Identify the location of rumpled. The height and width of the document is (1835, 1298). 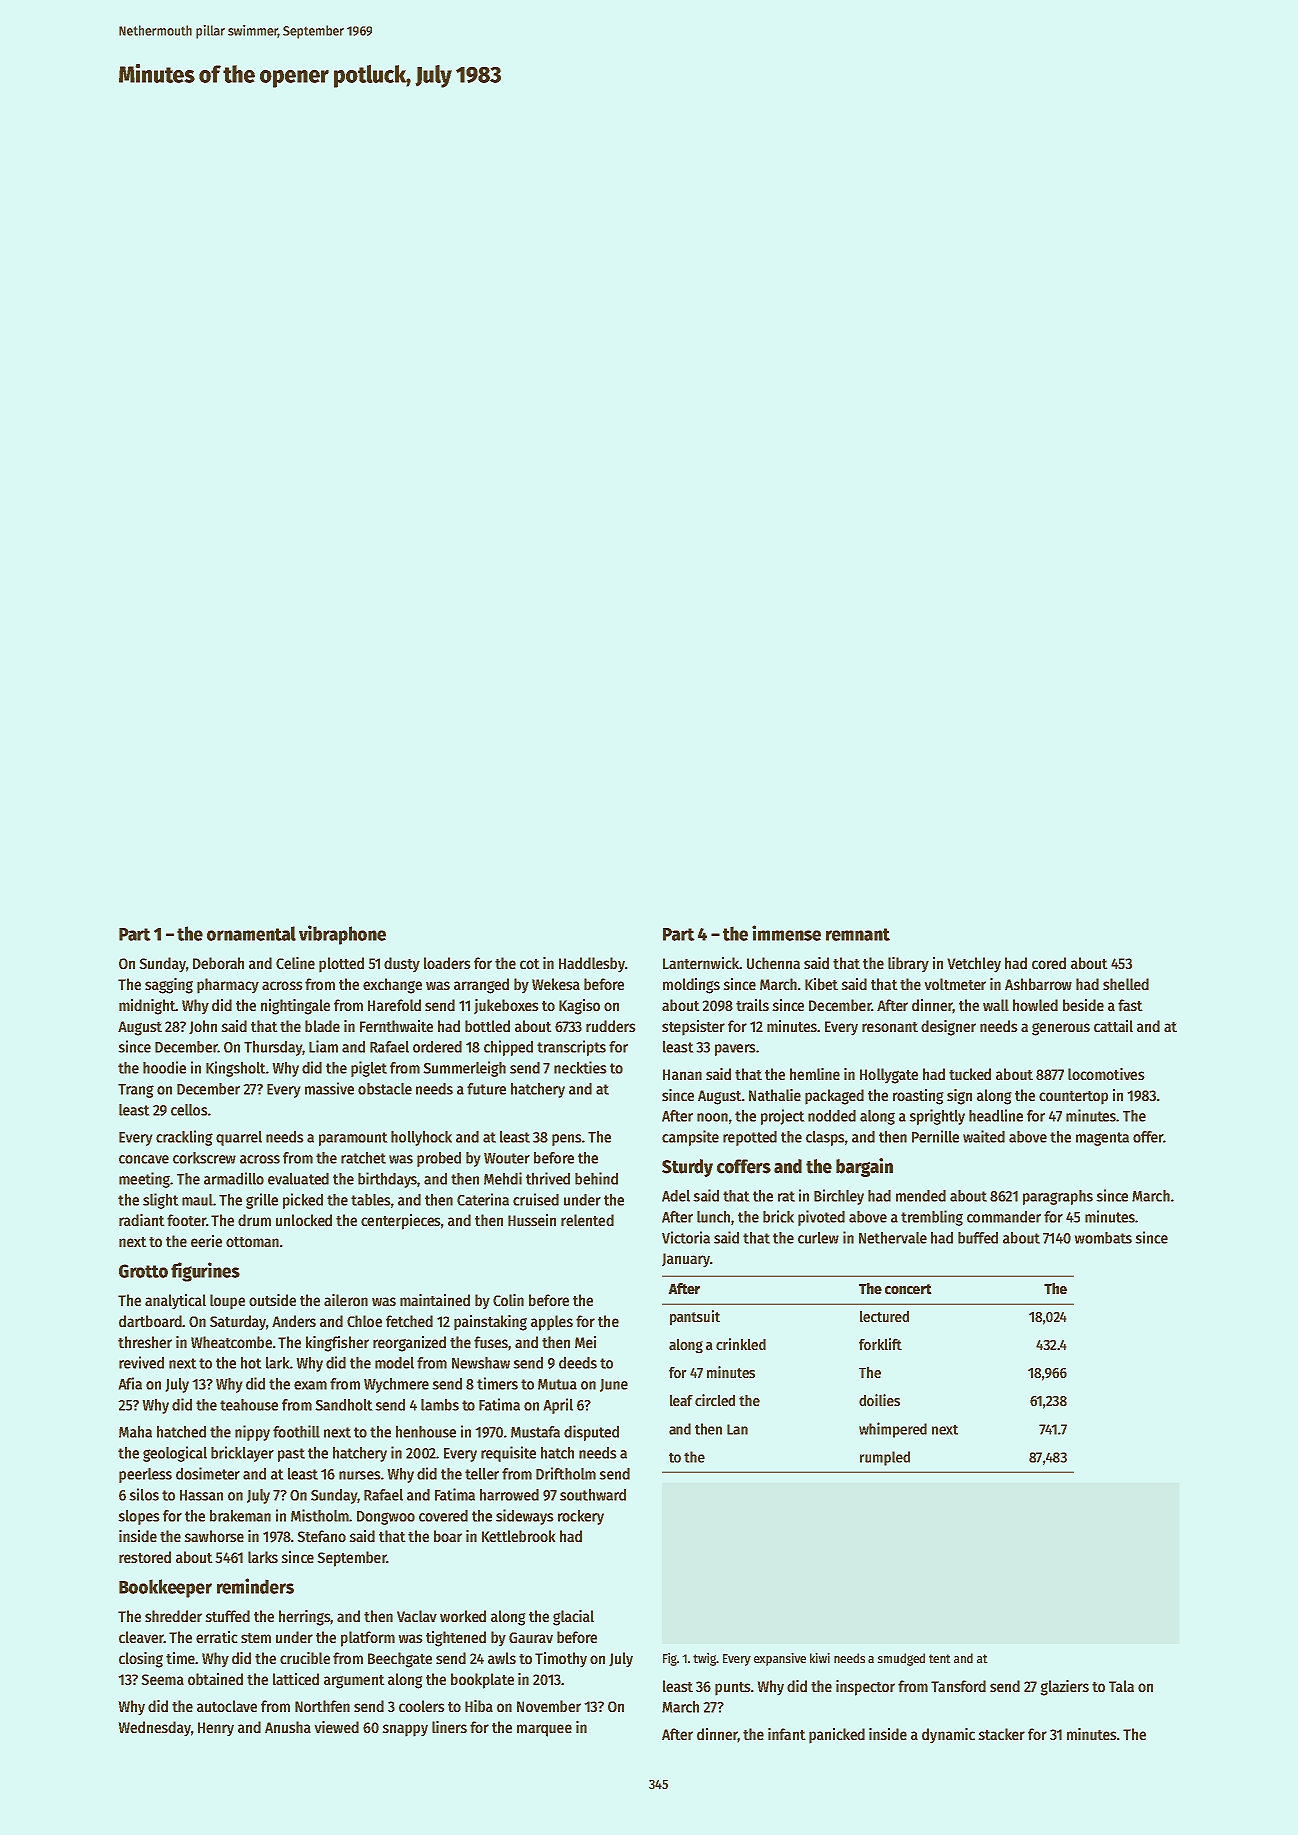
(885, 1458).
